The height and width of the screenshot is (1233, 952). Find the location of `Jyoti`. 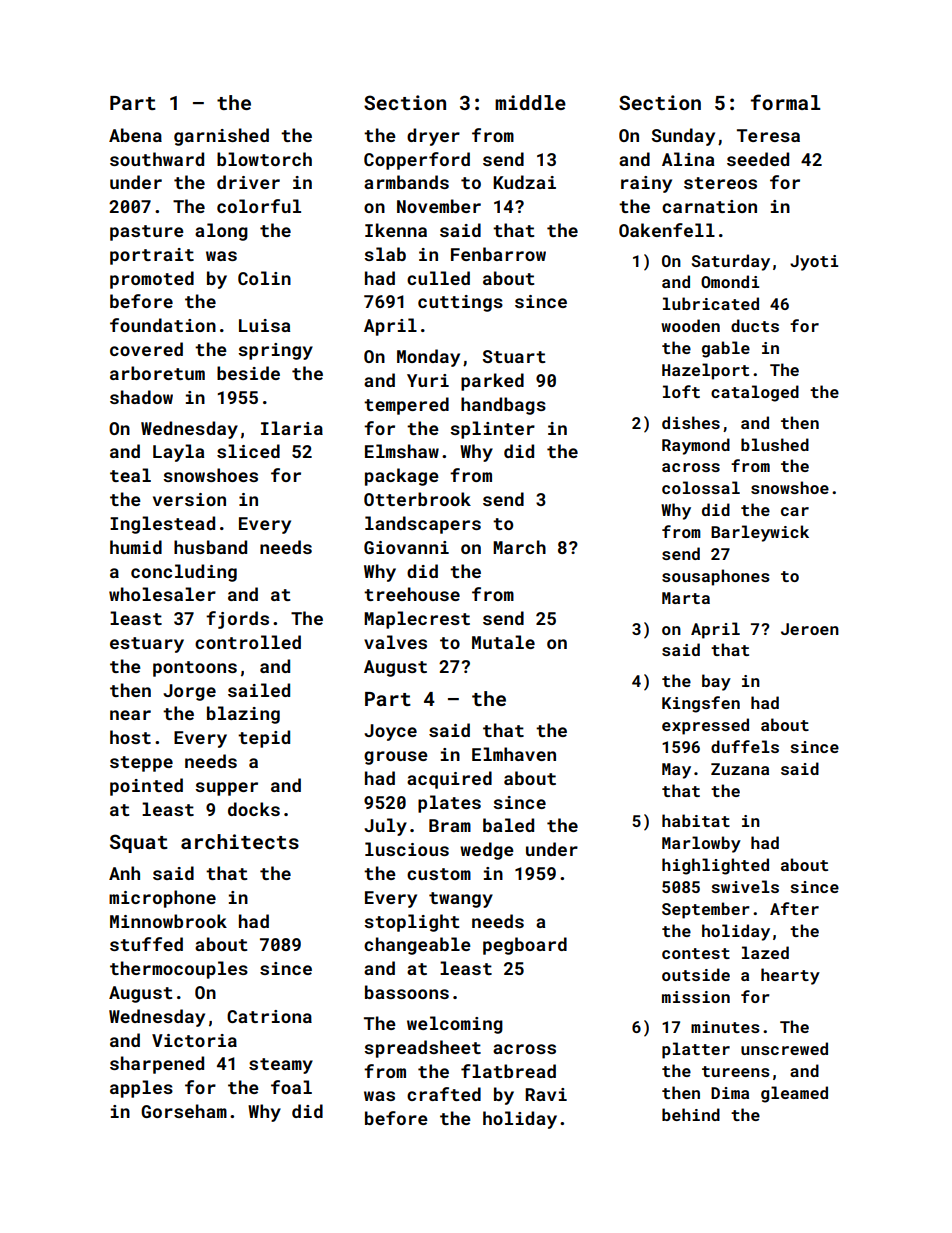

Jyoti is located at coordinates (814, 263).
